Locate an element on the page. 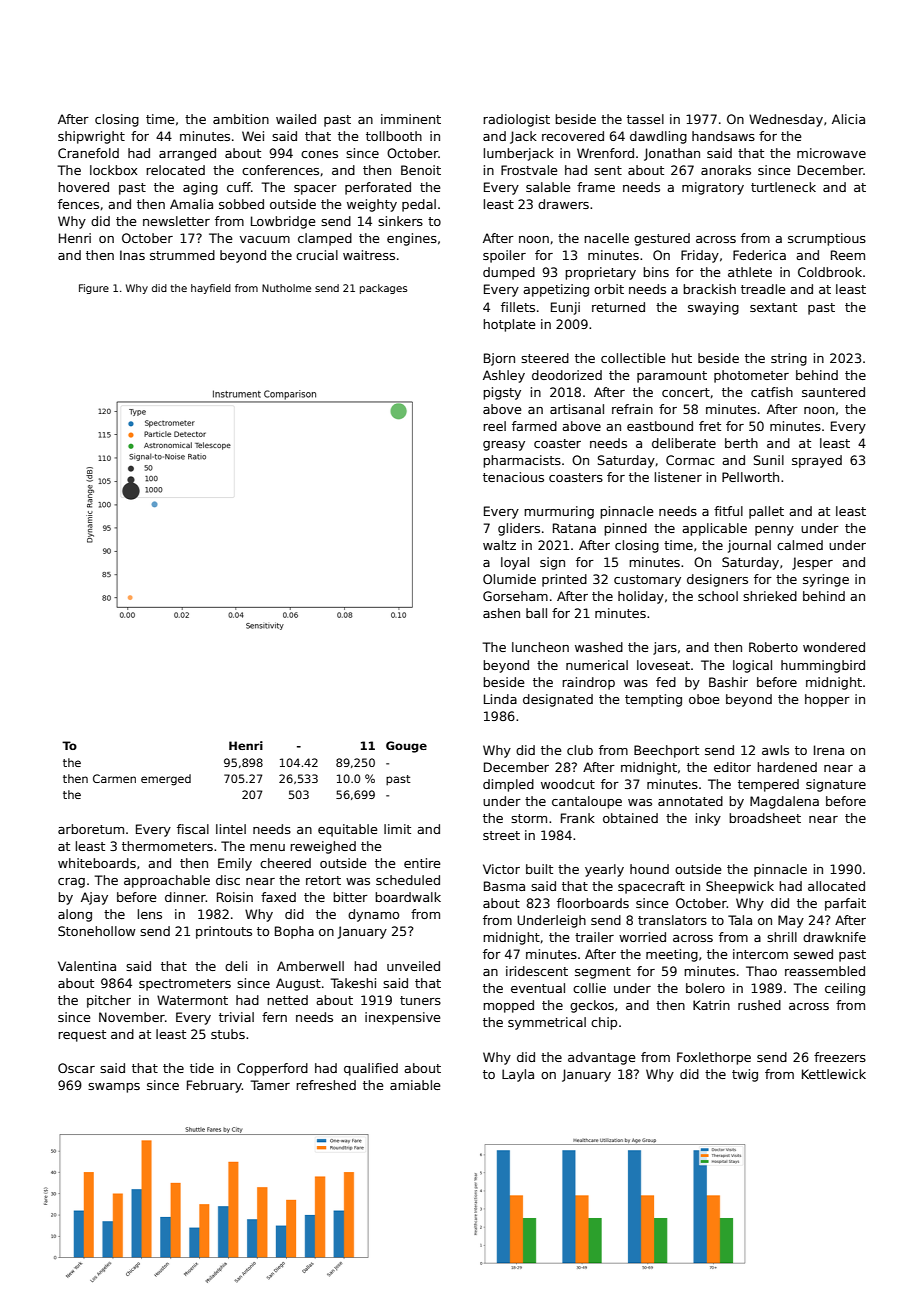  scrumptious is located at coordinates (827, 239).
